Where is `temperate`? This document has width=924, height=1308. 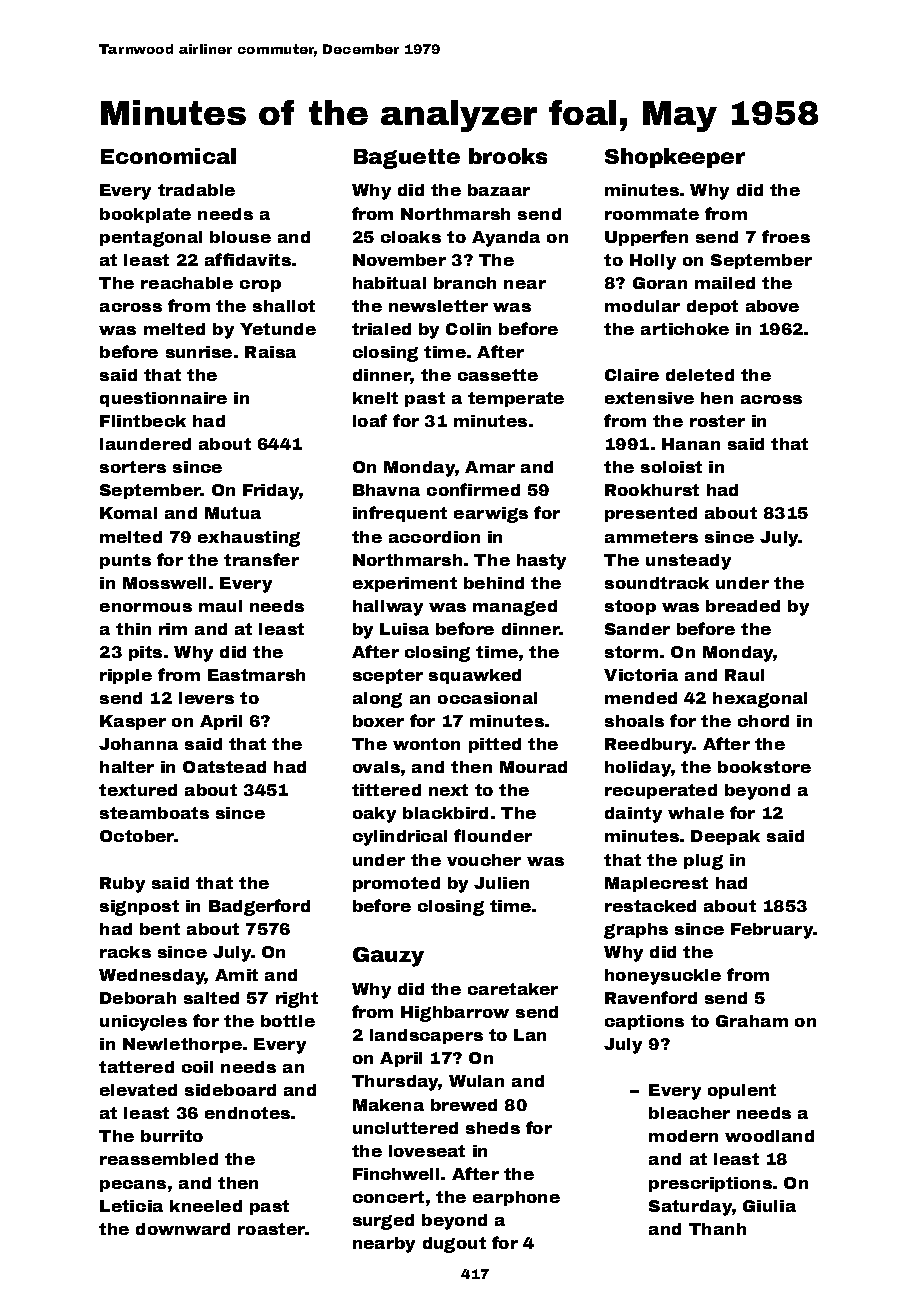 temperate is located at coordinates (516, 399).
